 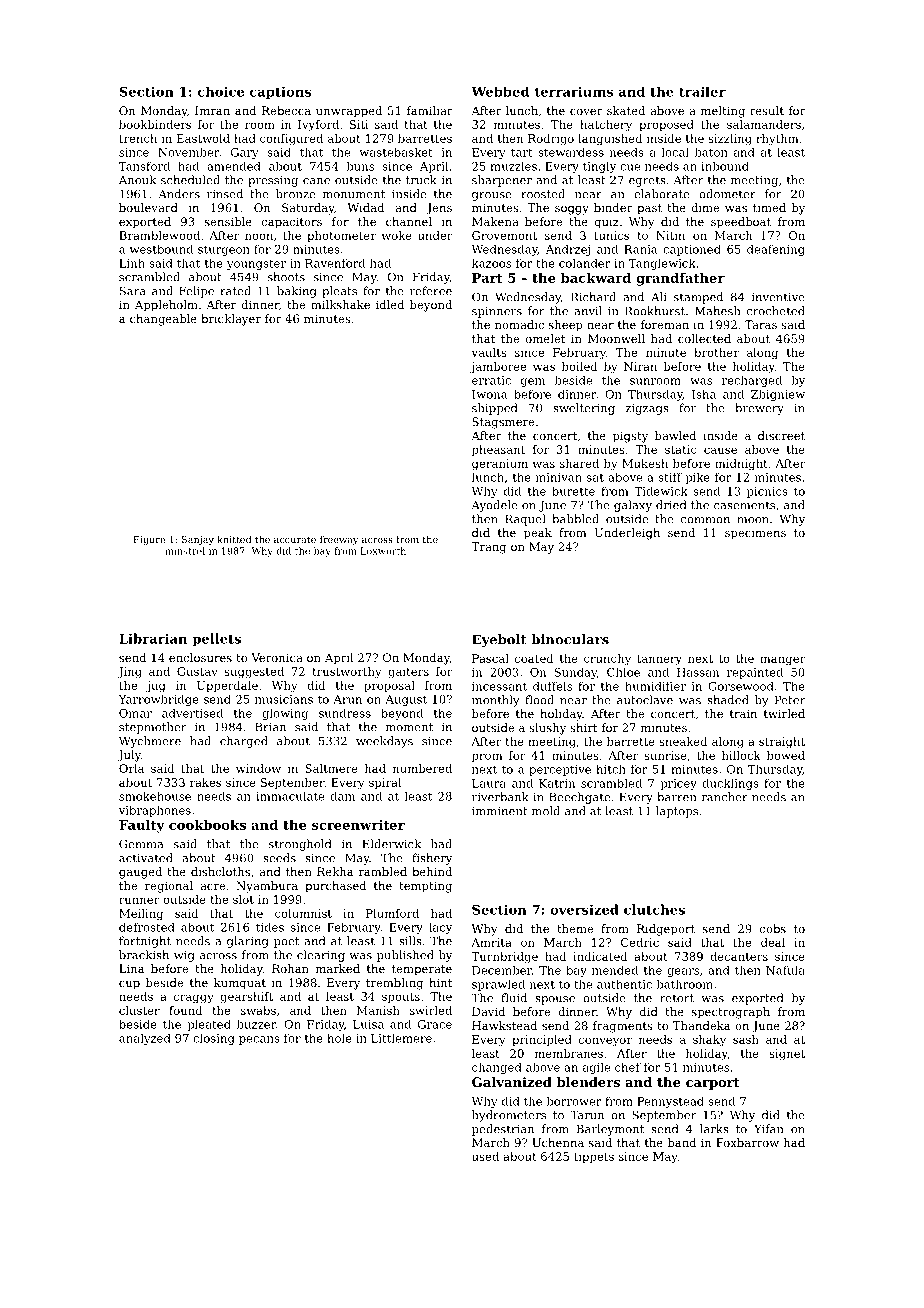 I want to click on unwrapped, so click(x=349, y=112).
